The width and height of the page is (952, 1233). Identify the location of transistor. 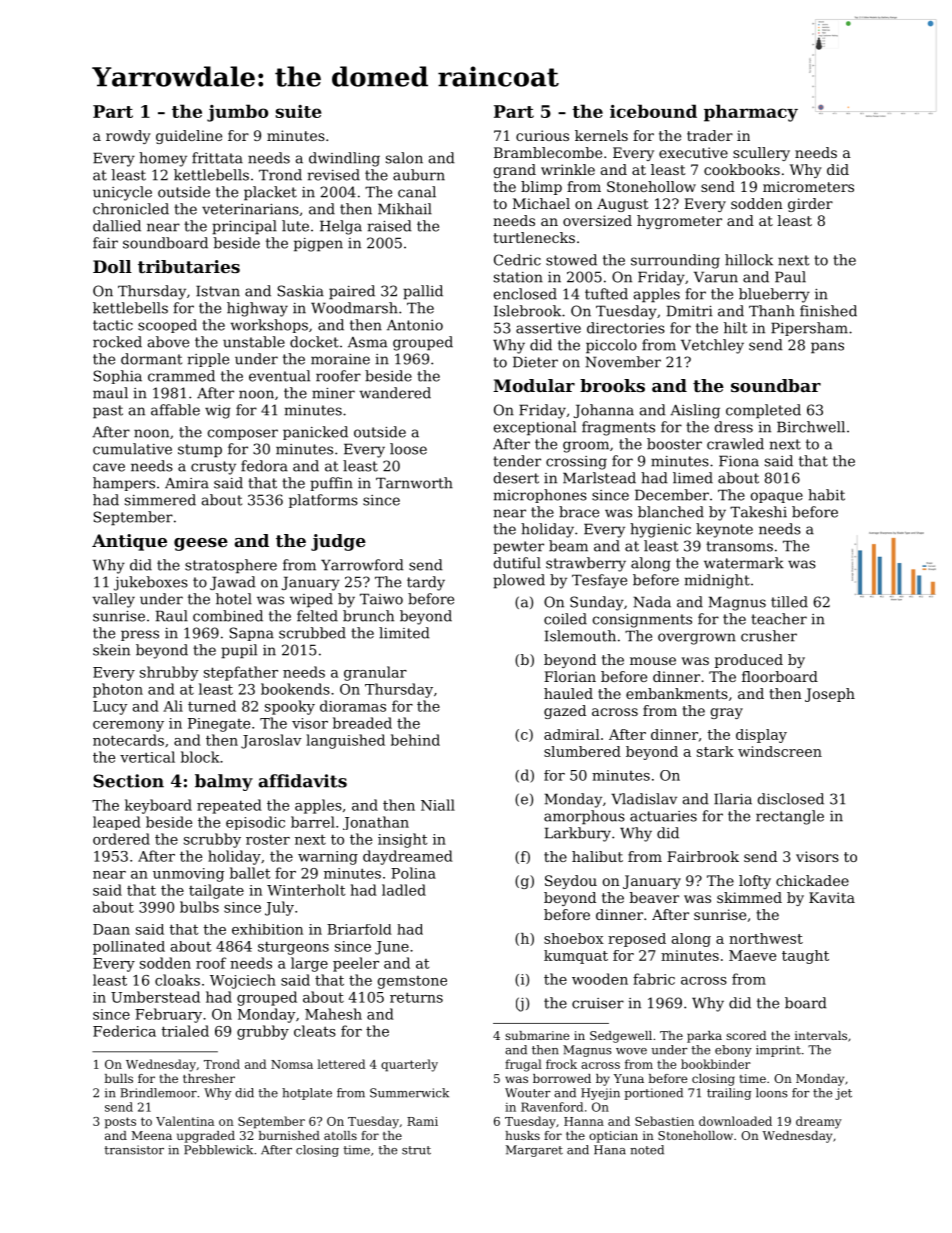
(134, 1150).
